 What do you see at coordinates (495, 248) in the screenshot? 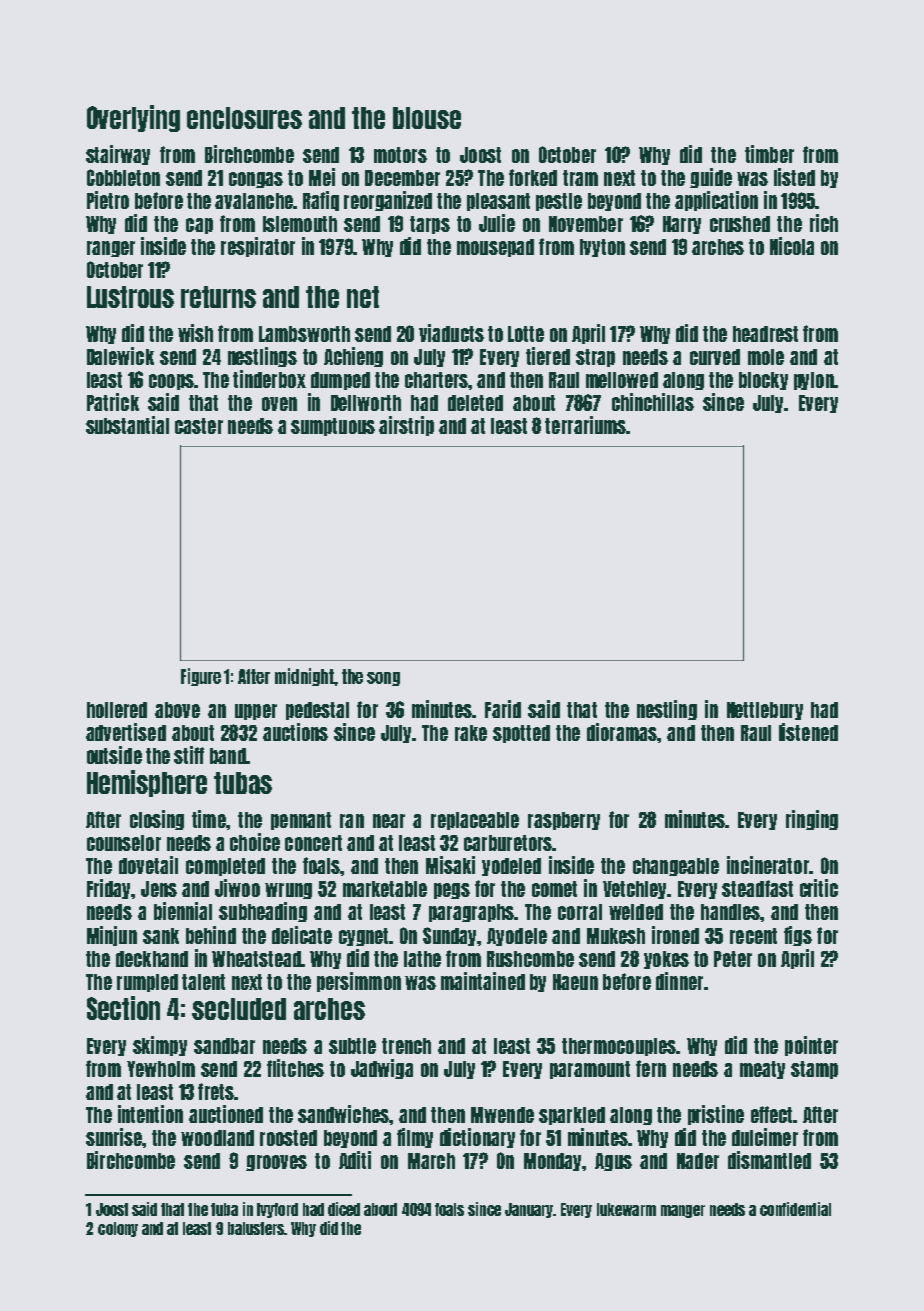
I see `mousepad` at bounding box center [495, 248].
